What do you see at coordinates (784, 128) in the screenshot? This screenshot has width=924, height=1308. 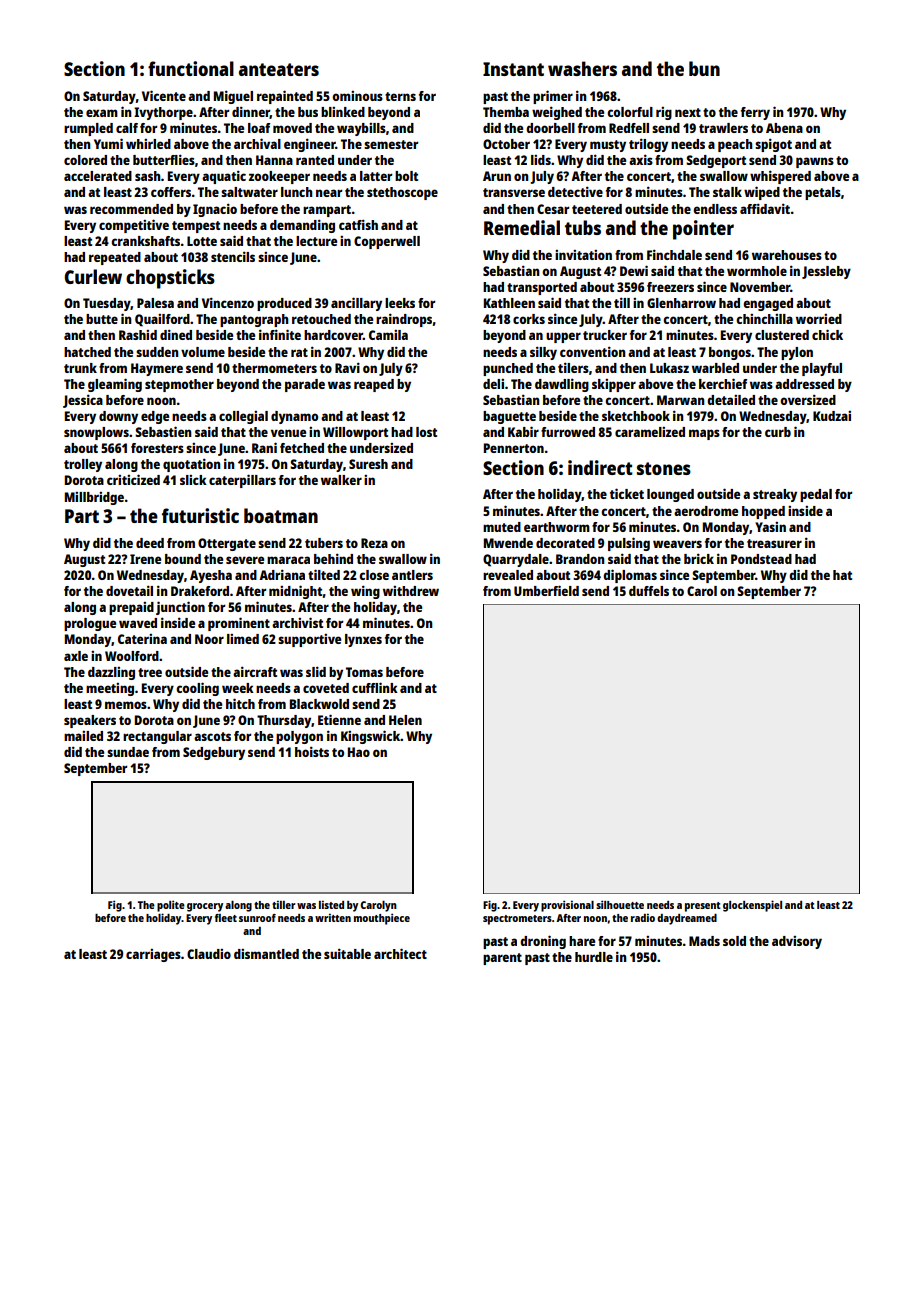 I see `Abena` at bounding box center [784, 128].
